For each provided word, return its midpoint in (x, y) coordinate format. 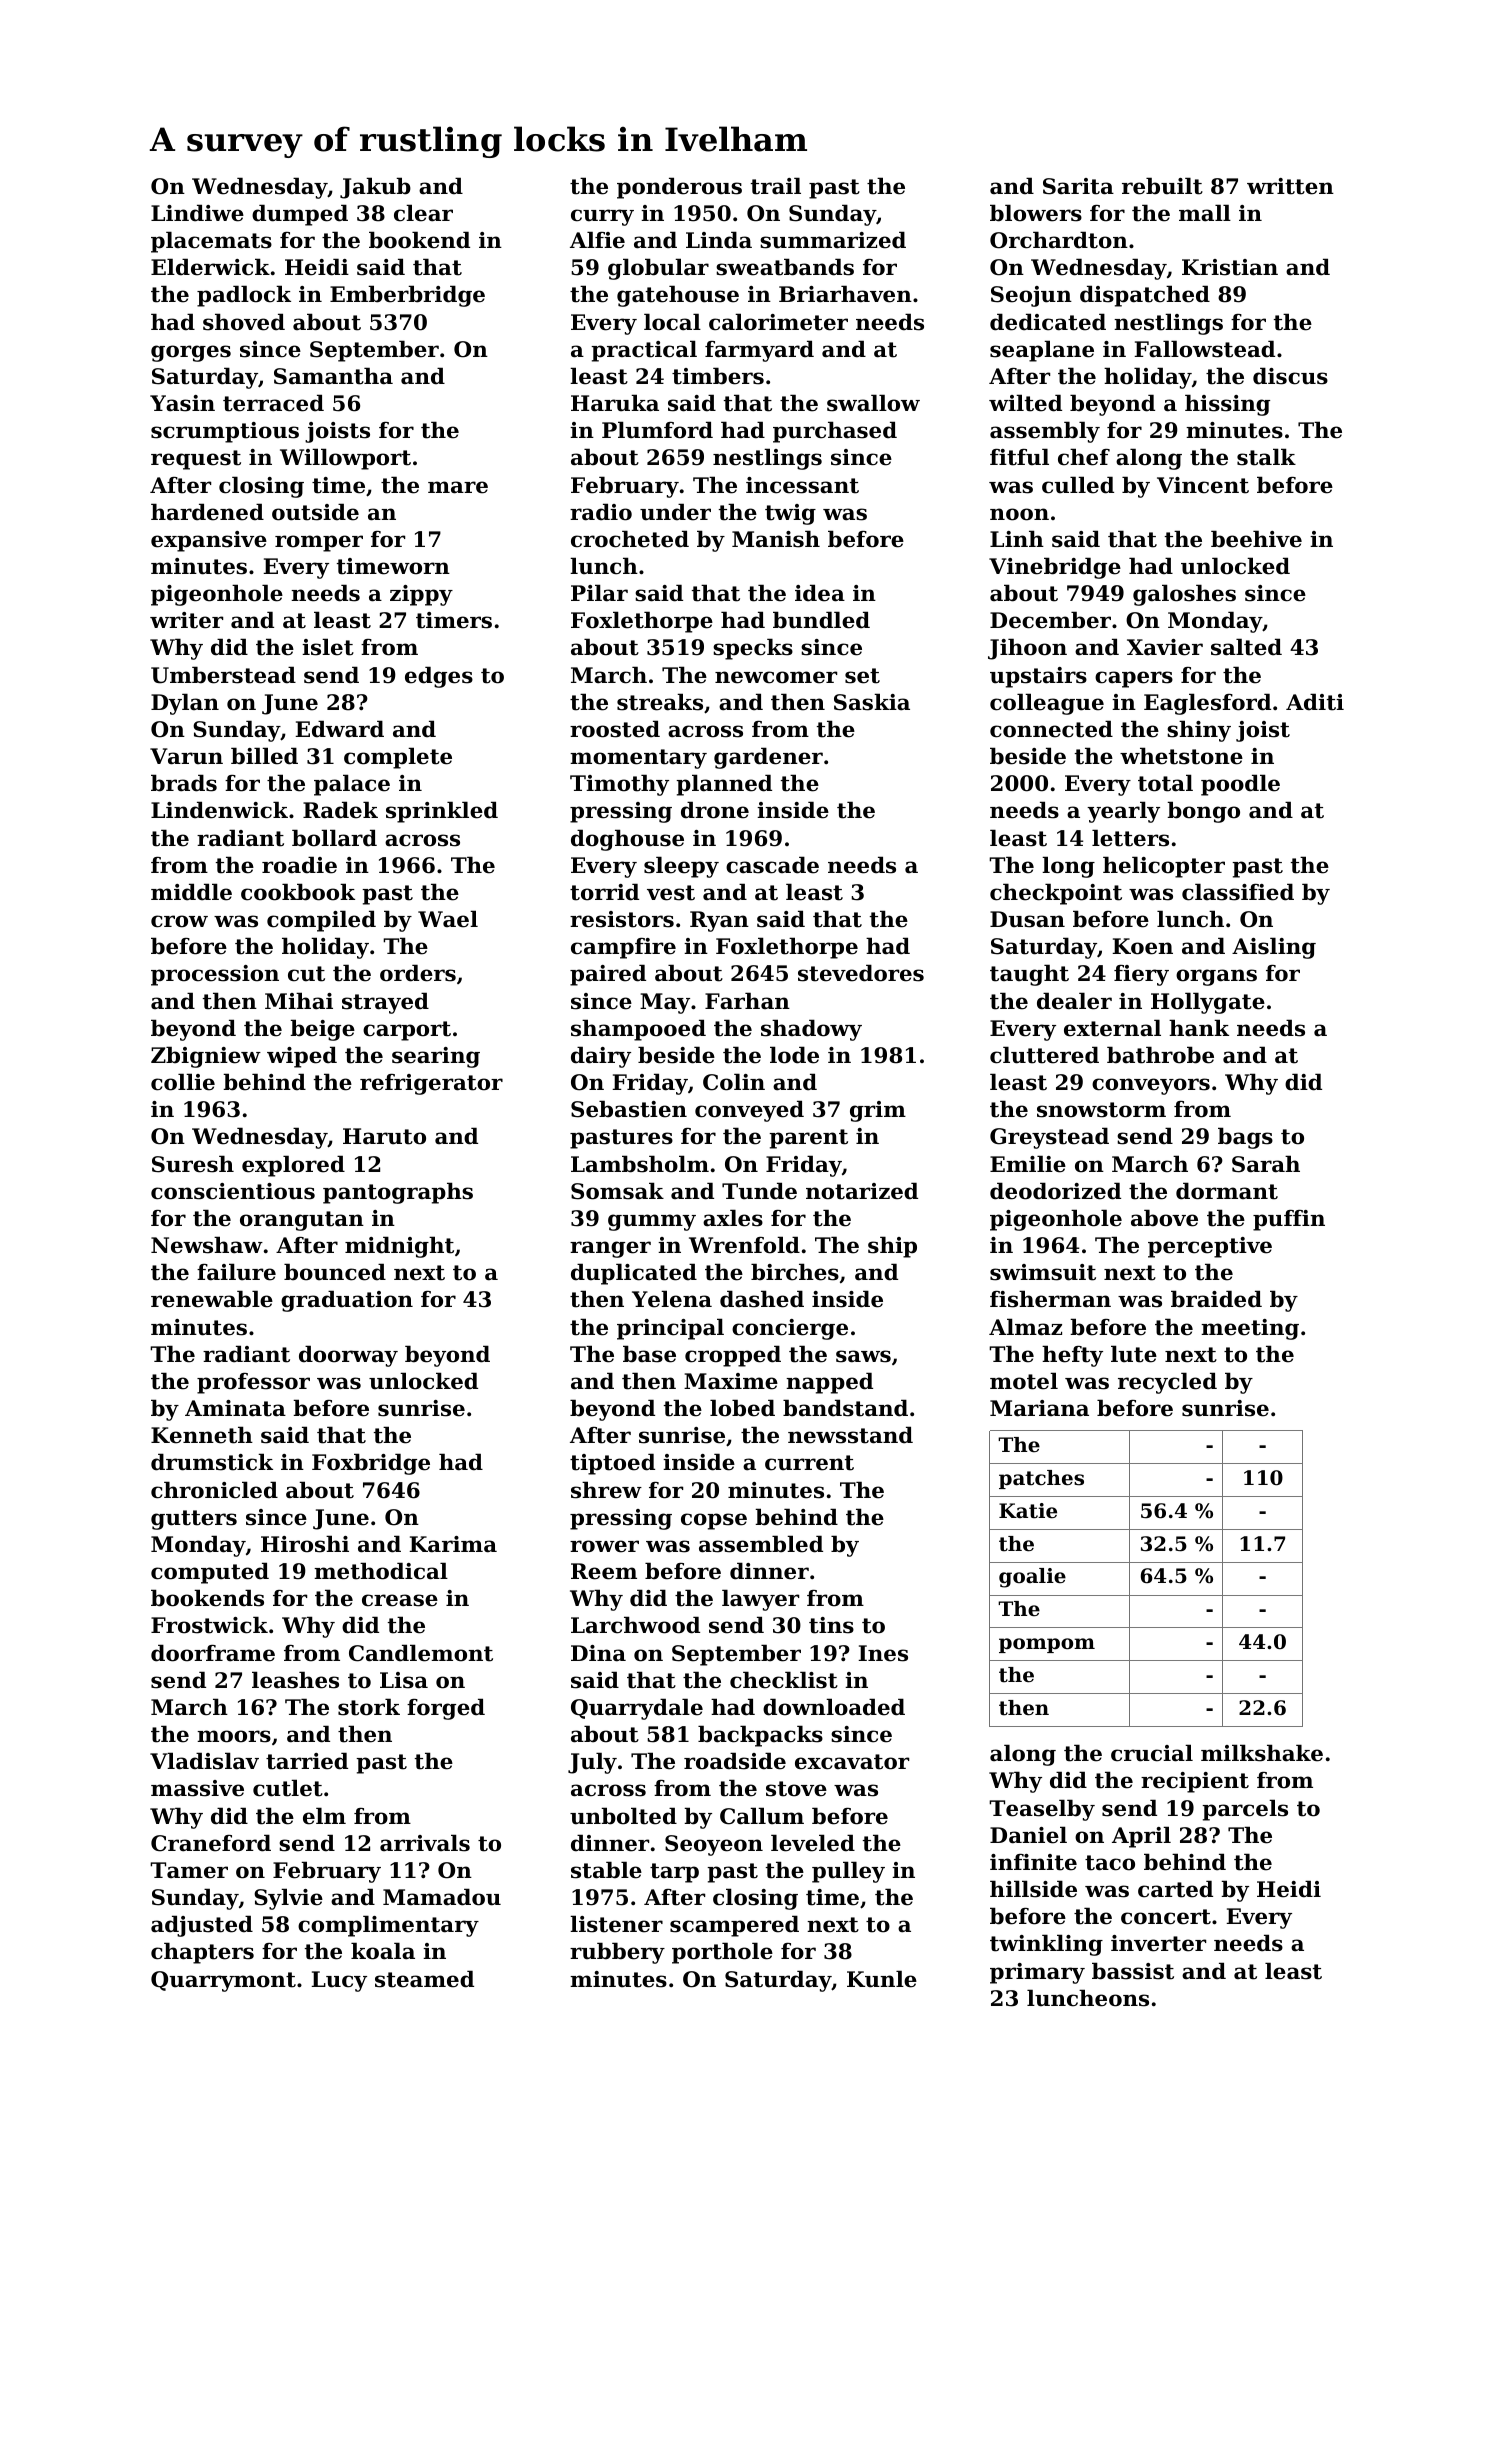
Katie (1028, 1511)
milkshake (1262, 1753)
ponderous (679, 188)
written (1290, 186)
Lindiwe (197, 213)
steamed (424, 1979)
